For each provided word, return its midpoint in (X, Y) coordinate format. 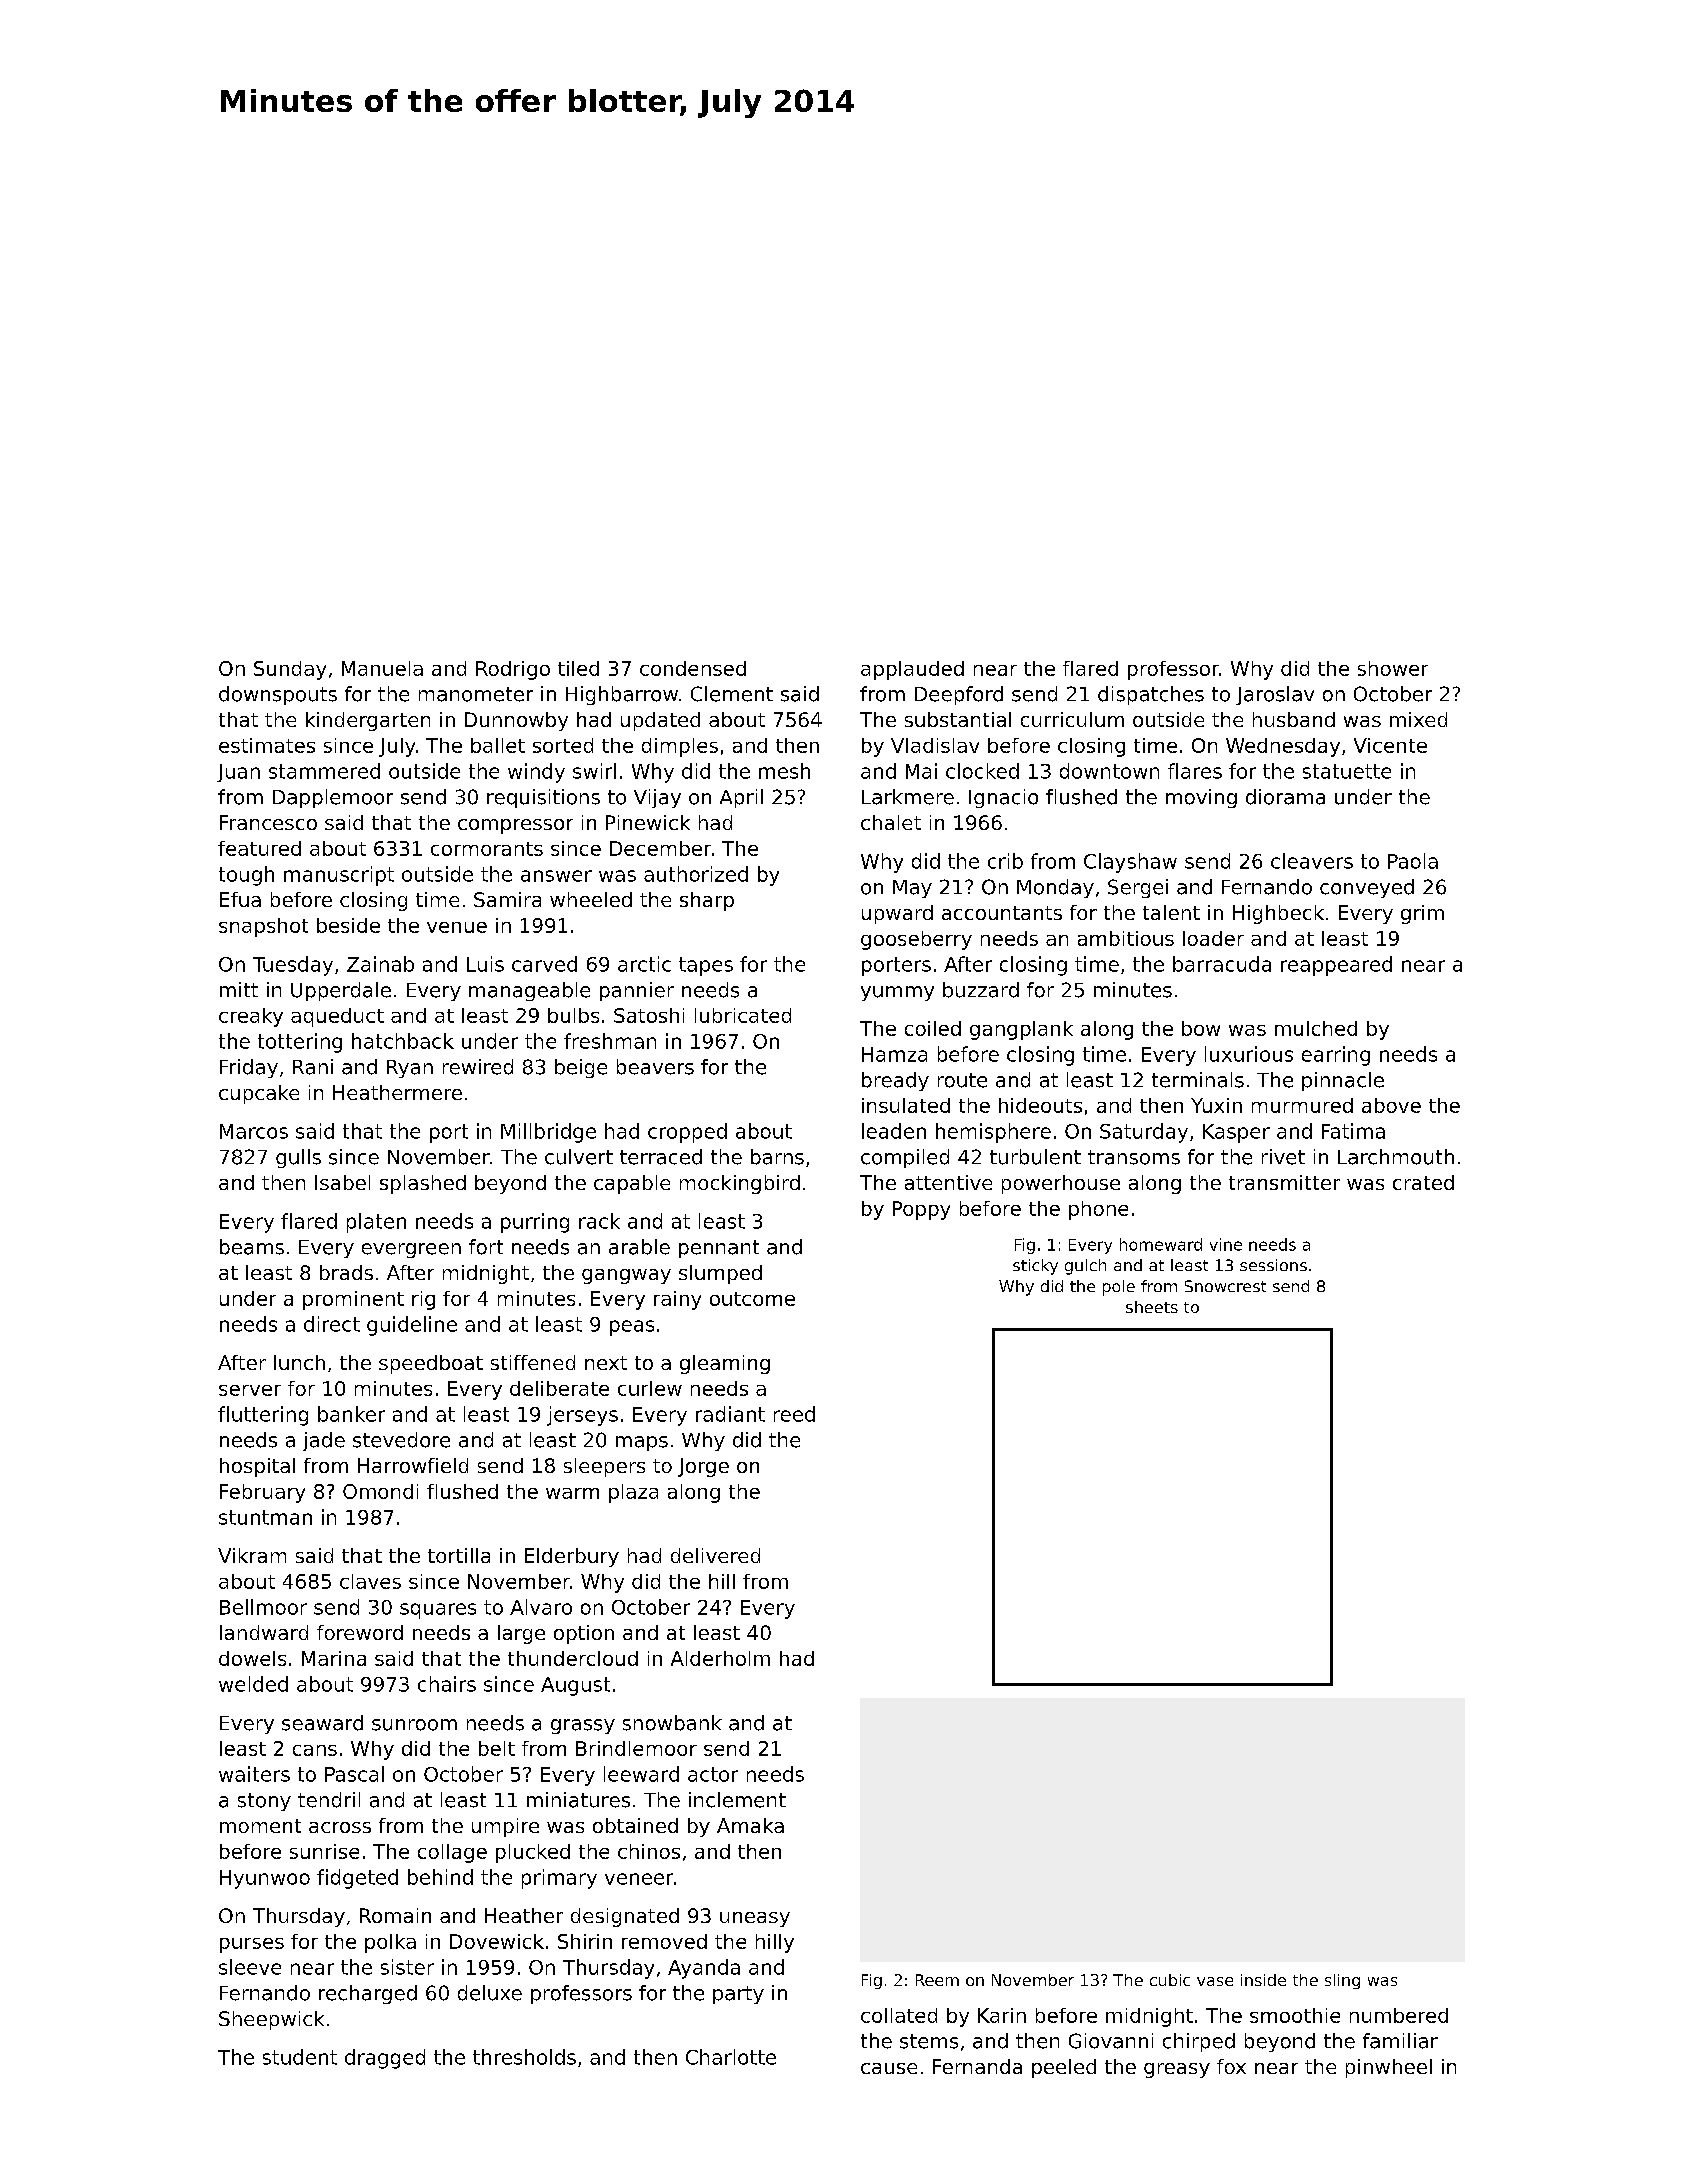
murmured (1302, 1105)
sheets (1152, 1307)
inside (1263, 1980)
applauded (912, 670)
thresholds (524, 2057)
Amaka (750, 1825)
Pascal (354, 1774)
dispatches (1151, 695)
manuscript (339, 876)
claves (370, 1581)
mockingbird (740, 1184)
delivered (715, 1555)
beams (252, 1247)
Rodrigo (513, 670)
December (660, 848)
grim (1422, 914)
